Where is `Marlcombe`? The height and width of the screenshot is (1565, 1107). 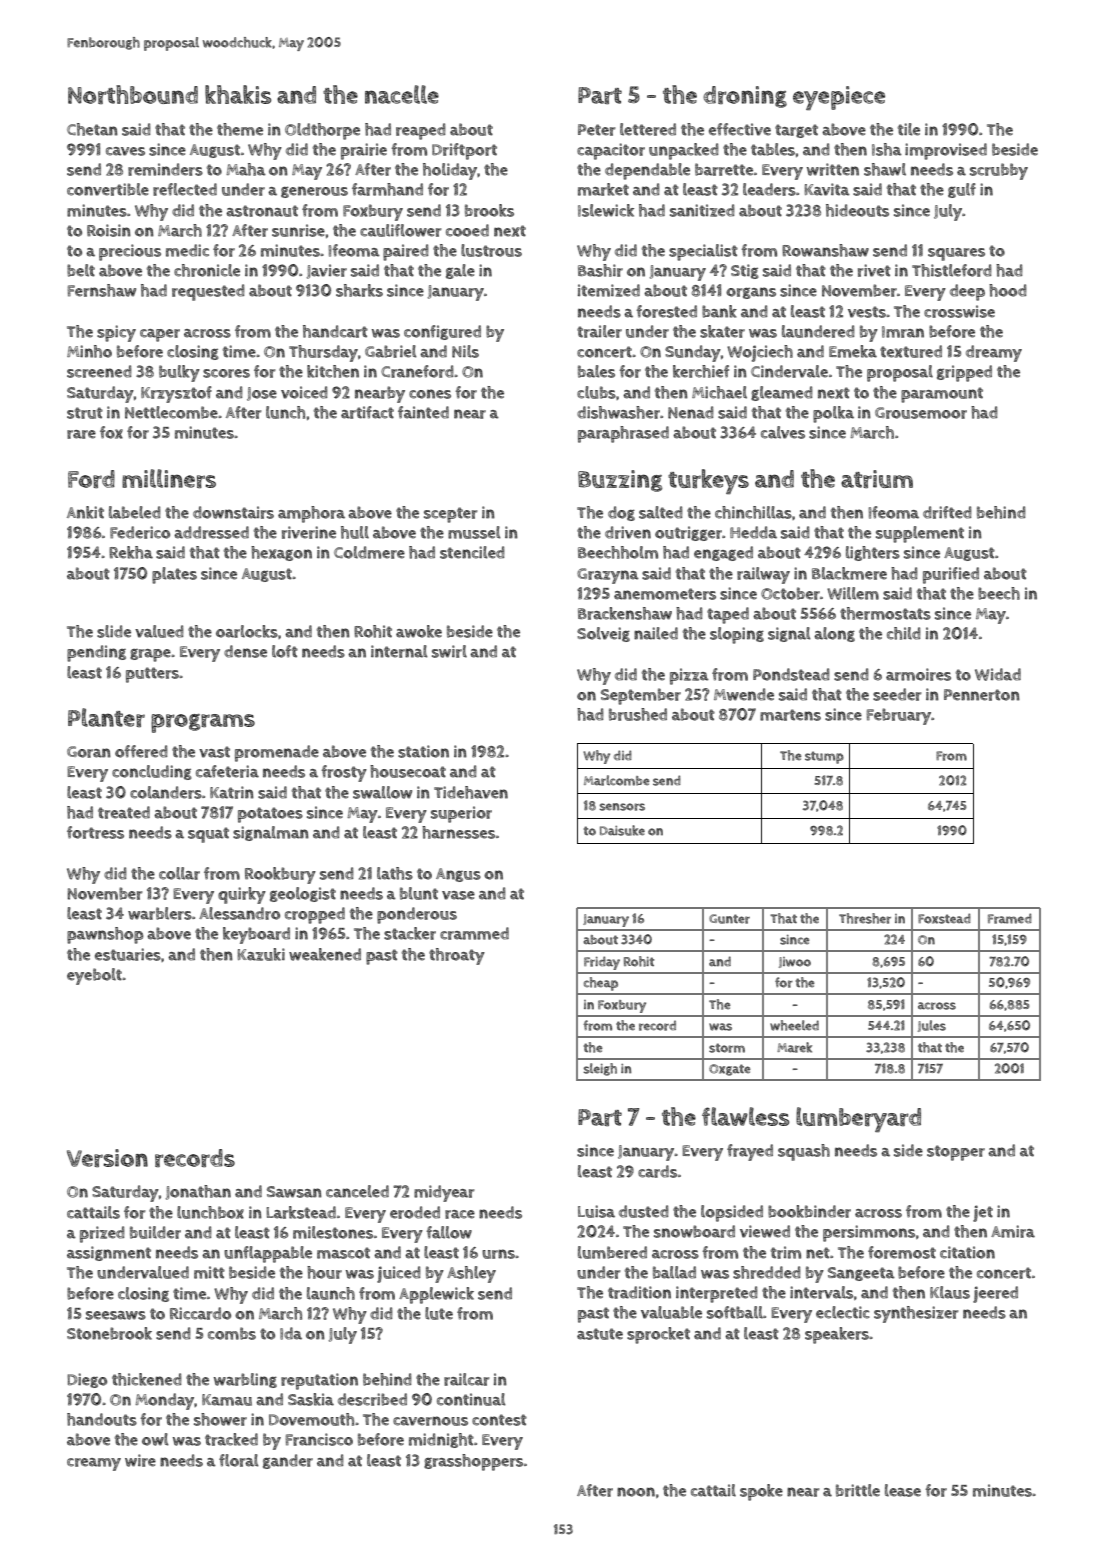
Marlcombe is located at coordinates (617, 780).
